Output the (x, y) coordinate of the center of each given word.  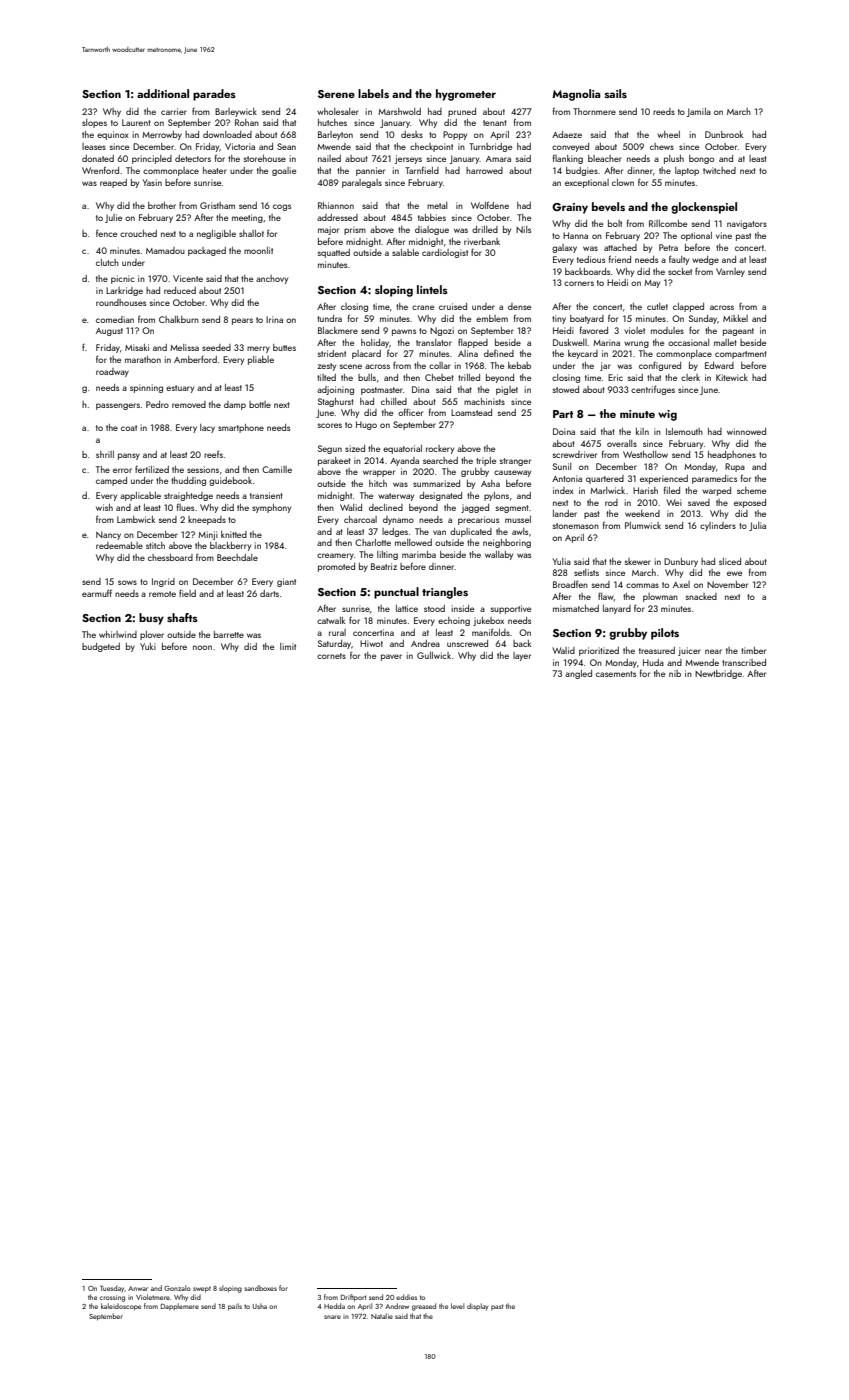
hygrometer (466, 95)
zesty (326, 367)
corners (579, 283)
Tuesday (112, 1289)
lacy (207, 428)
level (457, 1306)
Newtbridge (718, 674)
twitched (719, 170)
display (478, 1307)
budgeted (101, 647)
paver (391, 657)
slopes (94, 123)
